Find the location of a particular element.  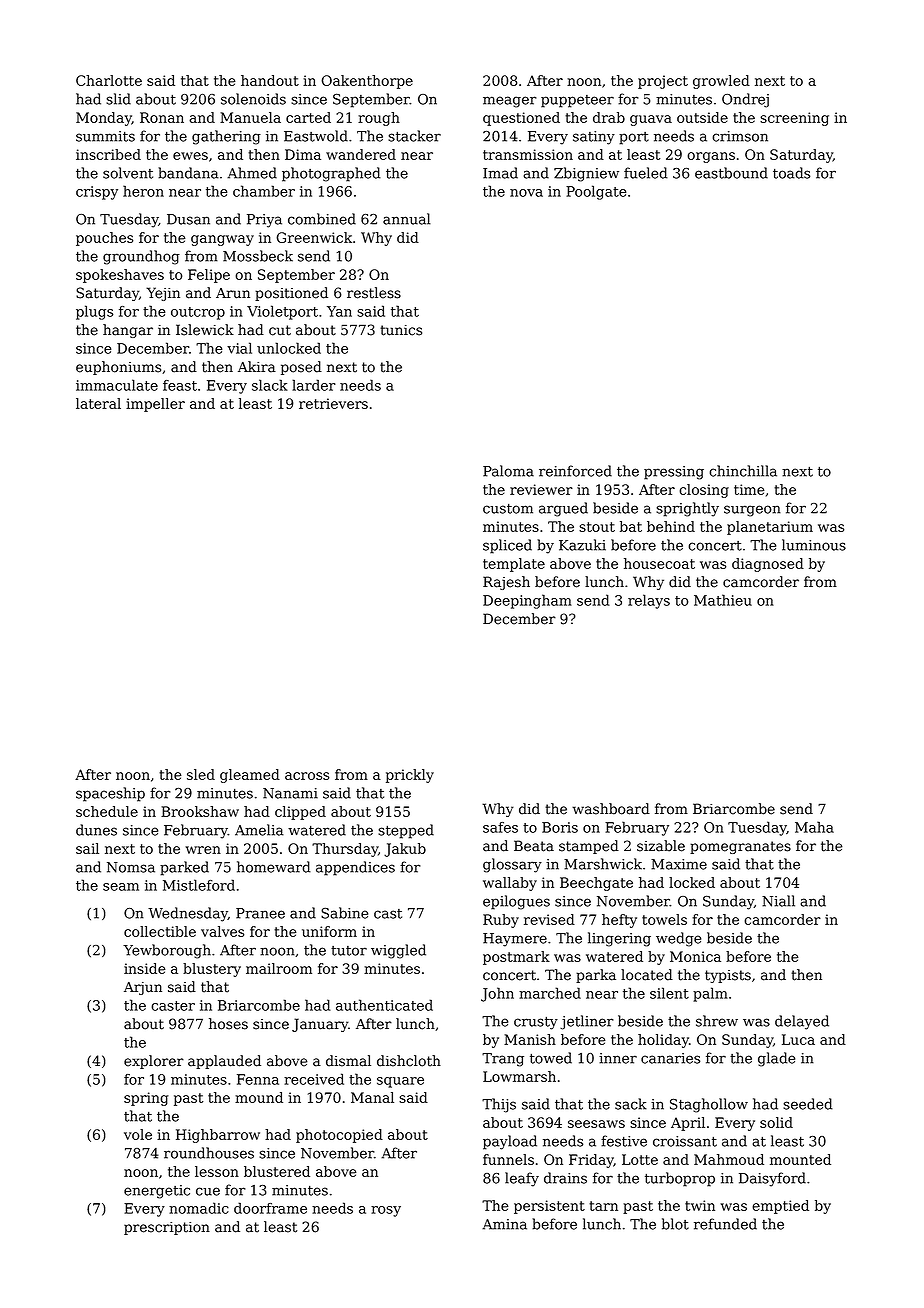

chinchilla is located at coordinates (743, 471).
